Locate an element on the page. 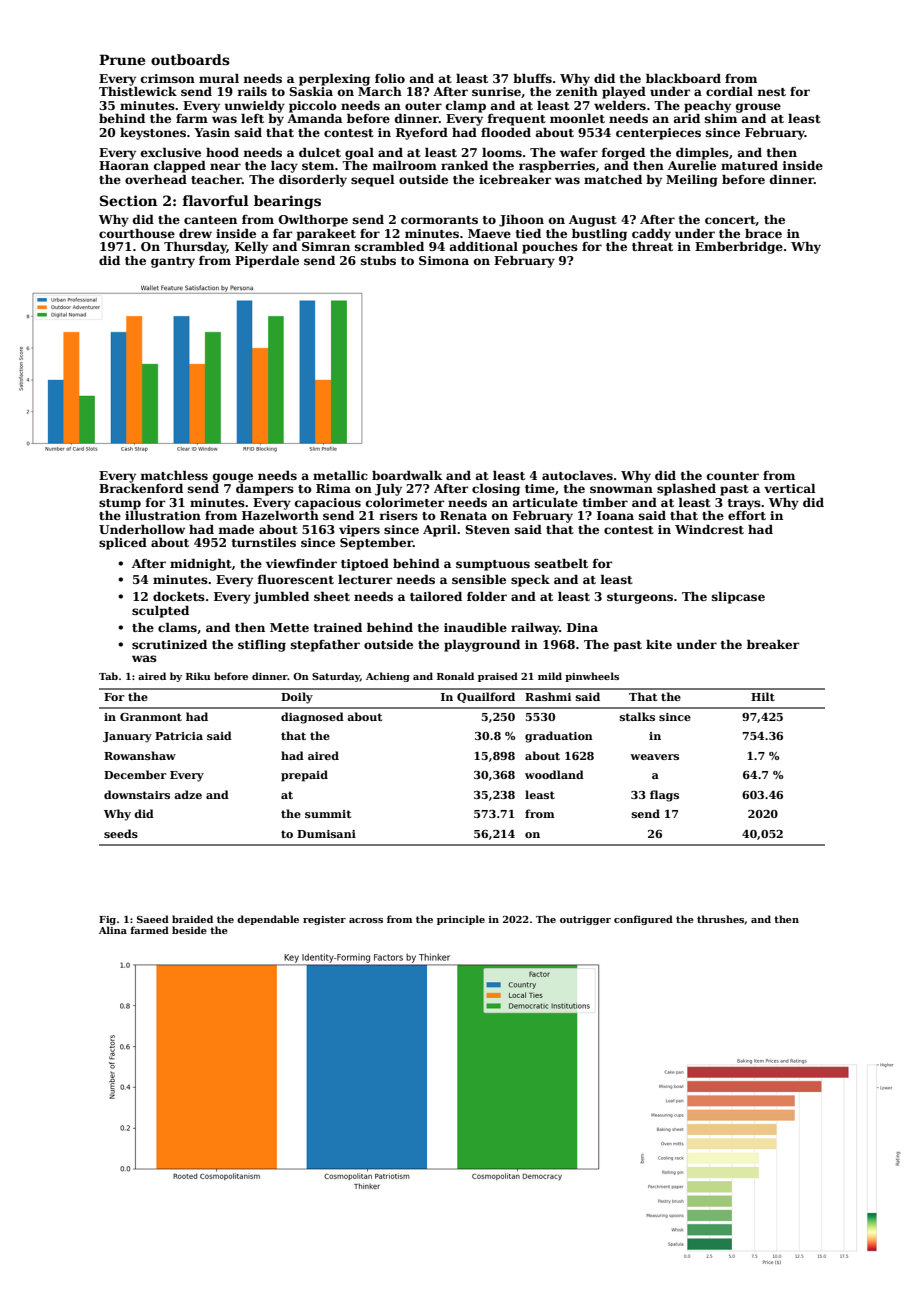 The height and width of the image is (1308, 924). Emberbridge is located at coordinates (739, 247).
